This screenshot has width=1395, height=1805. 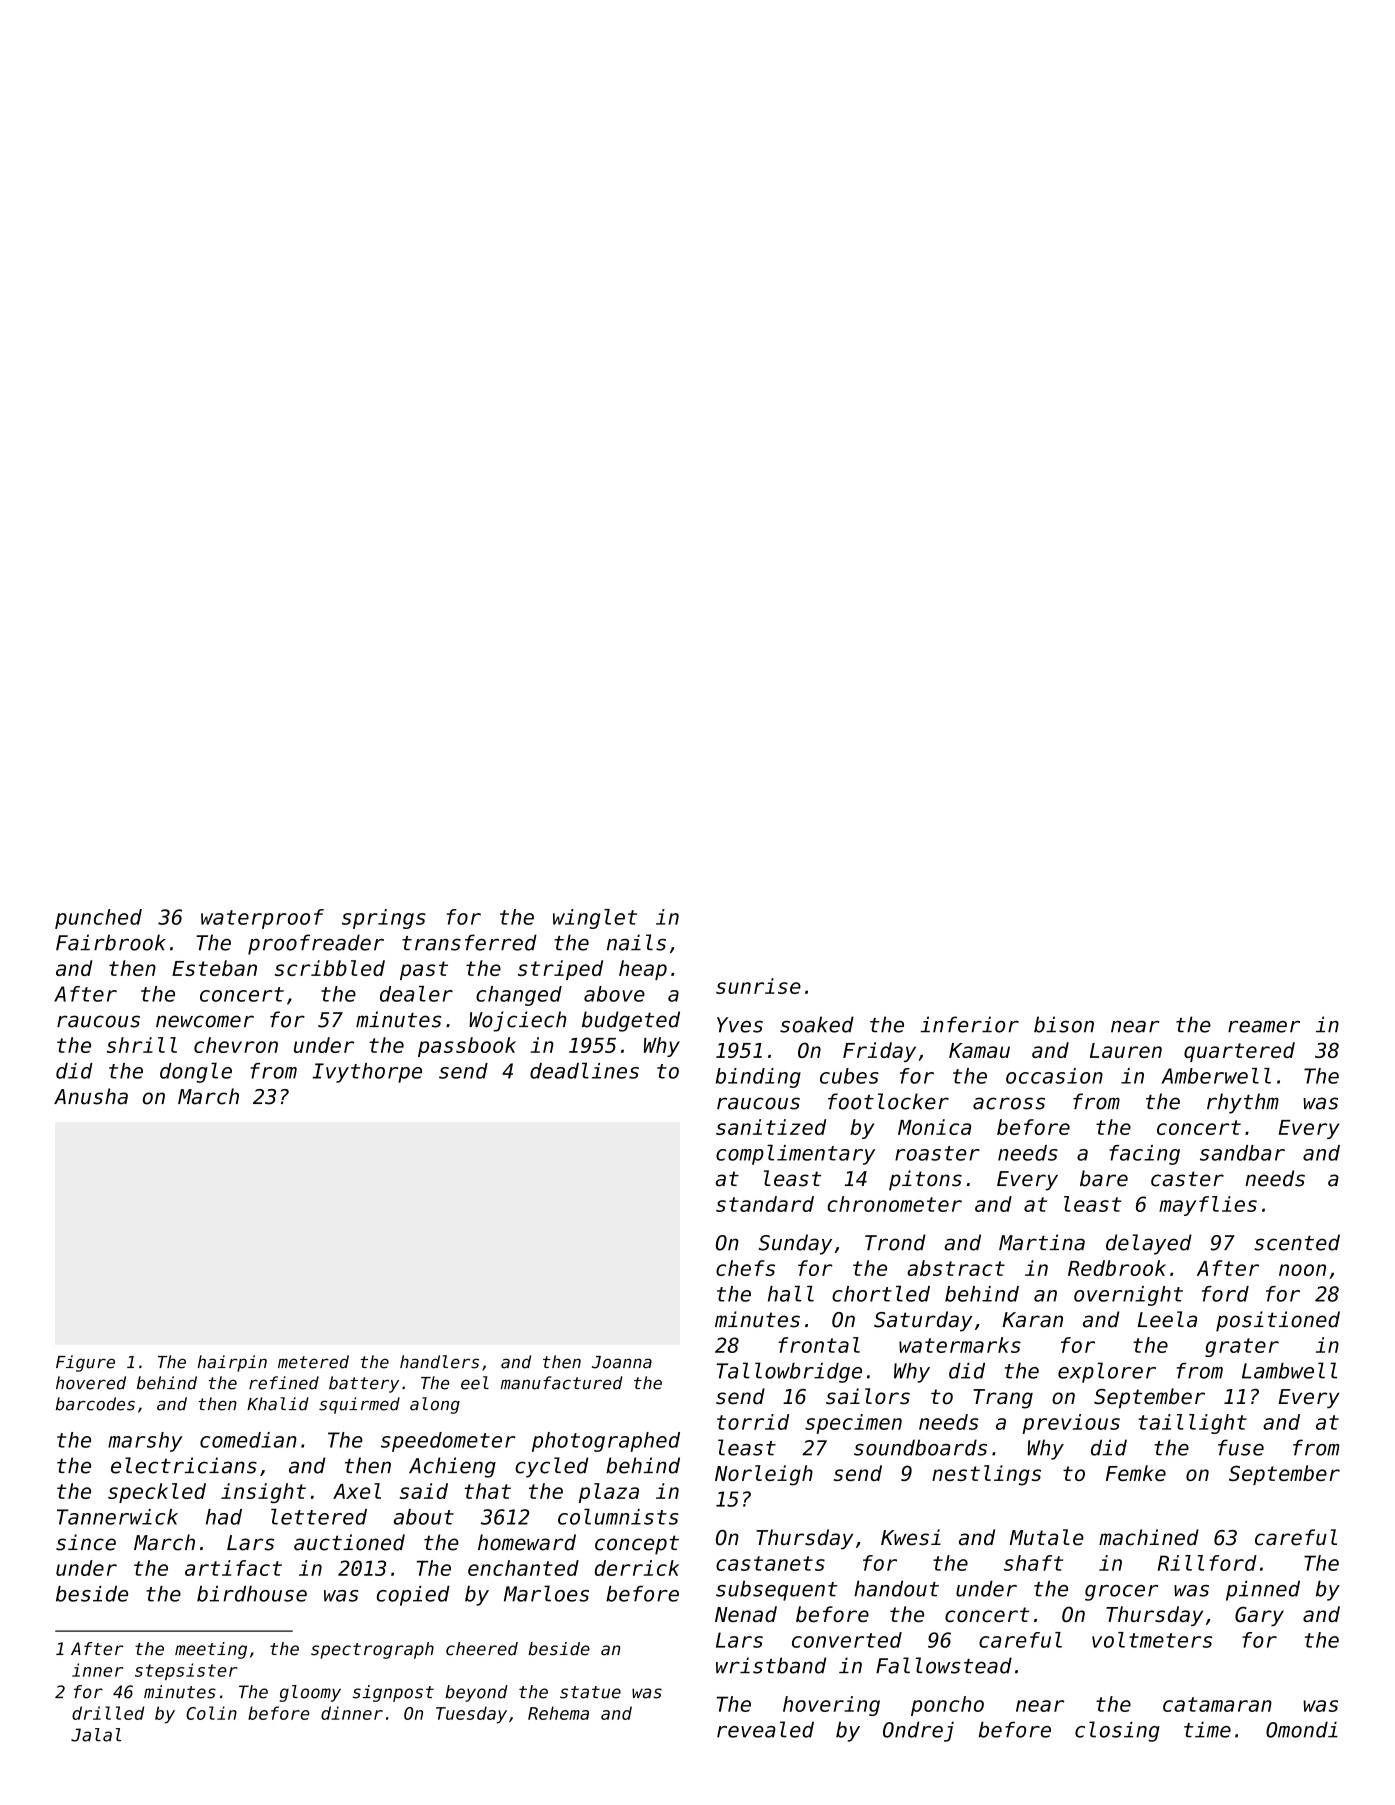 I want to click on machined, so click(x=1149, y=1537).
